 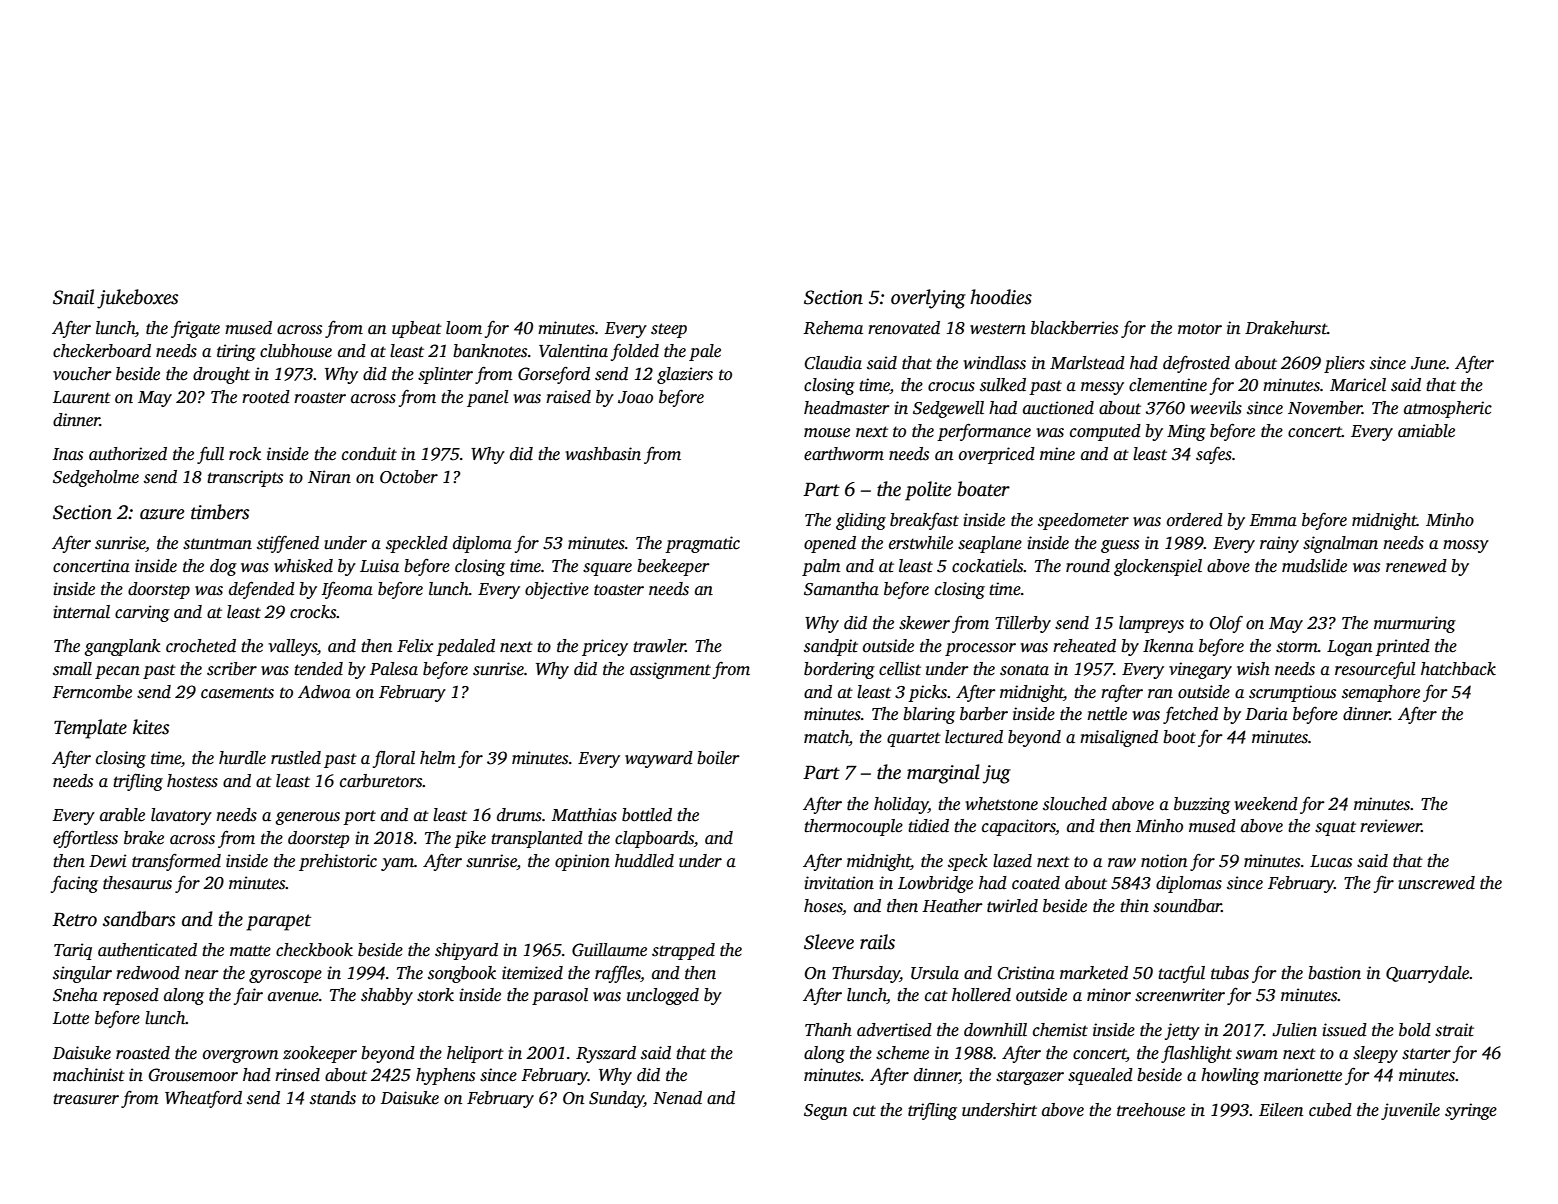 What do you see at coordinates (616, 1099) in the document?
I see `Sunday` at bounding box center [616, 1099].
